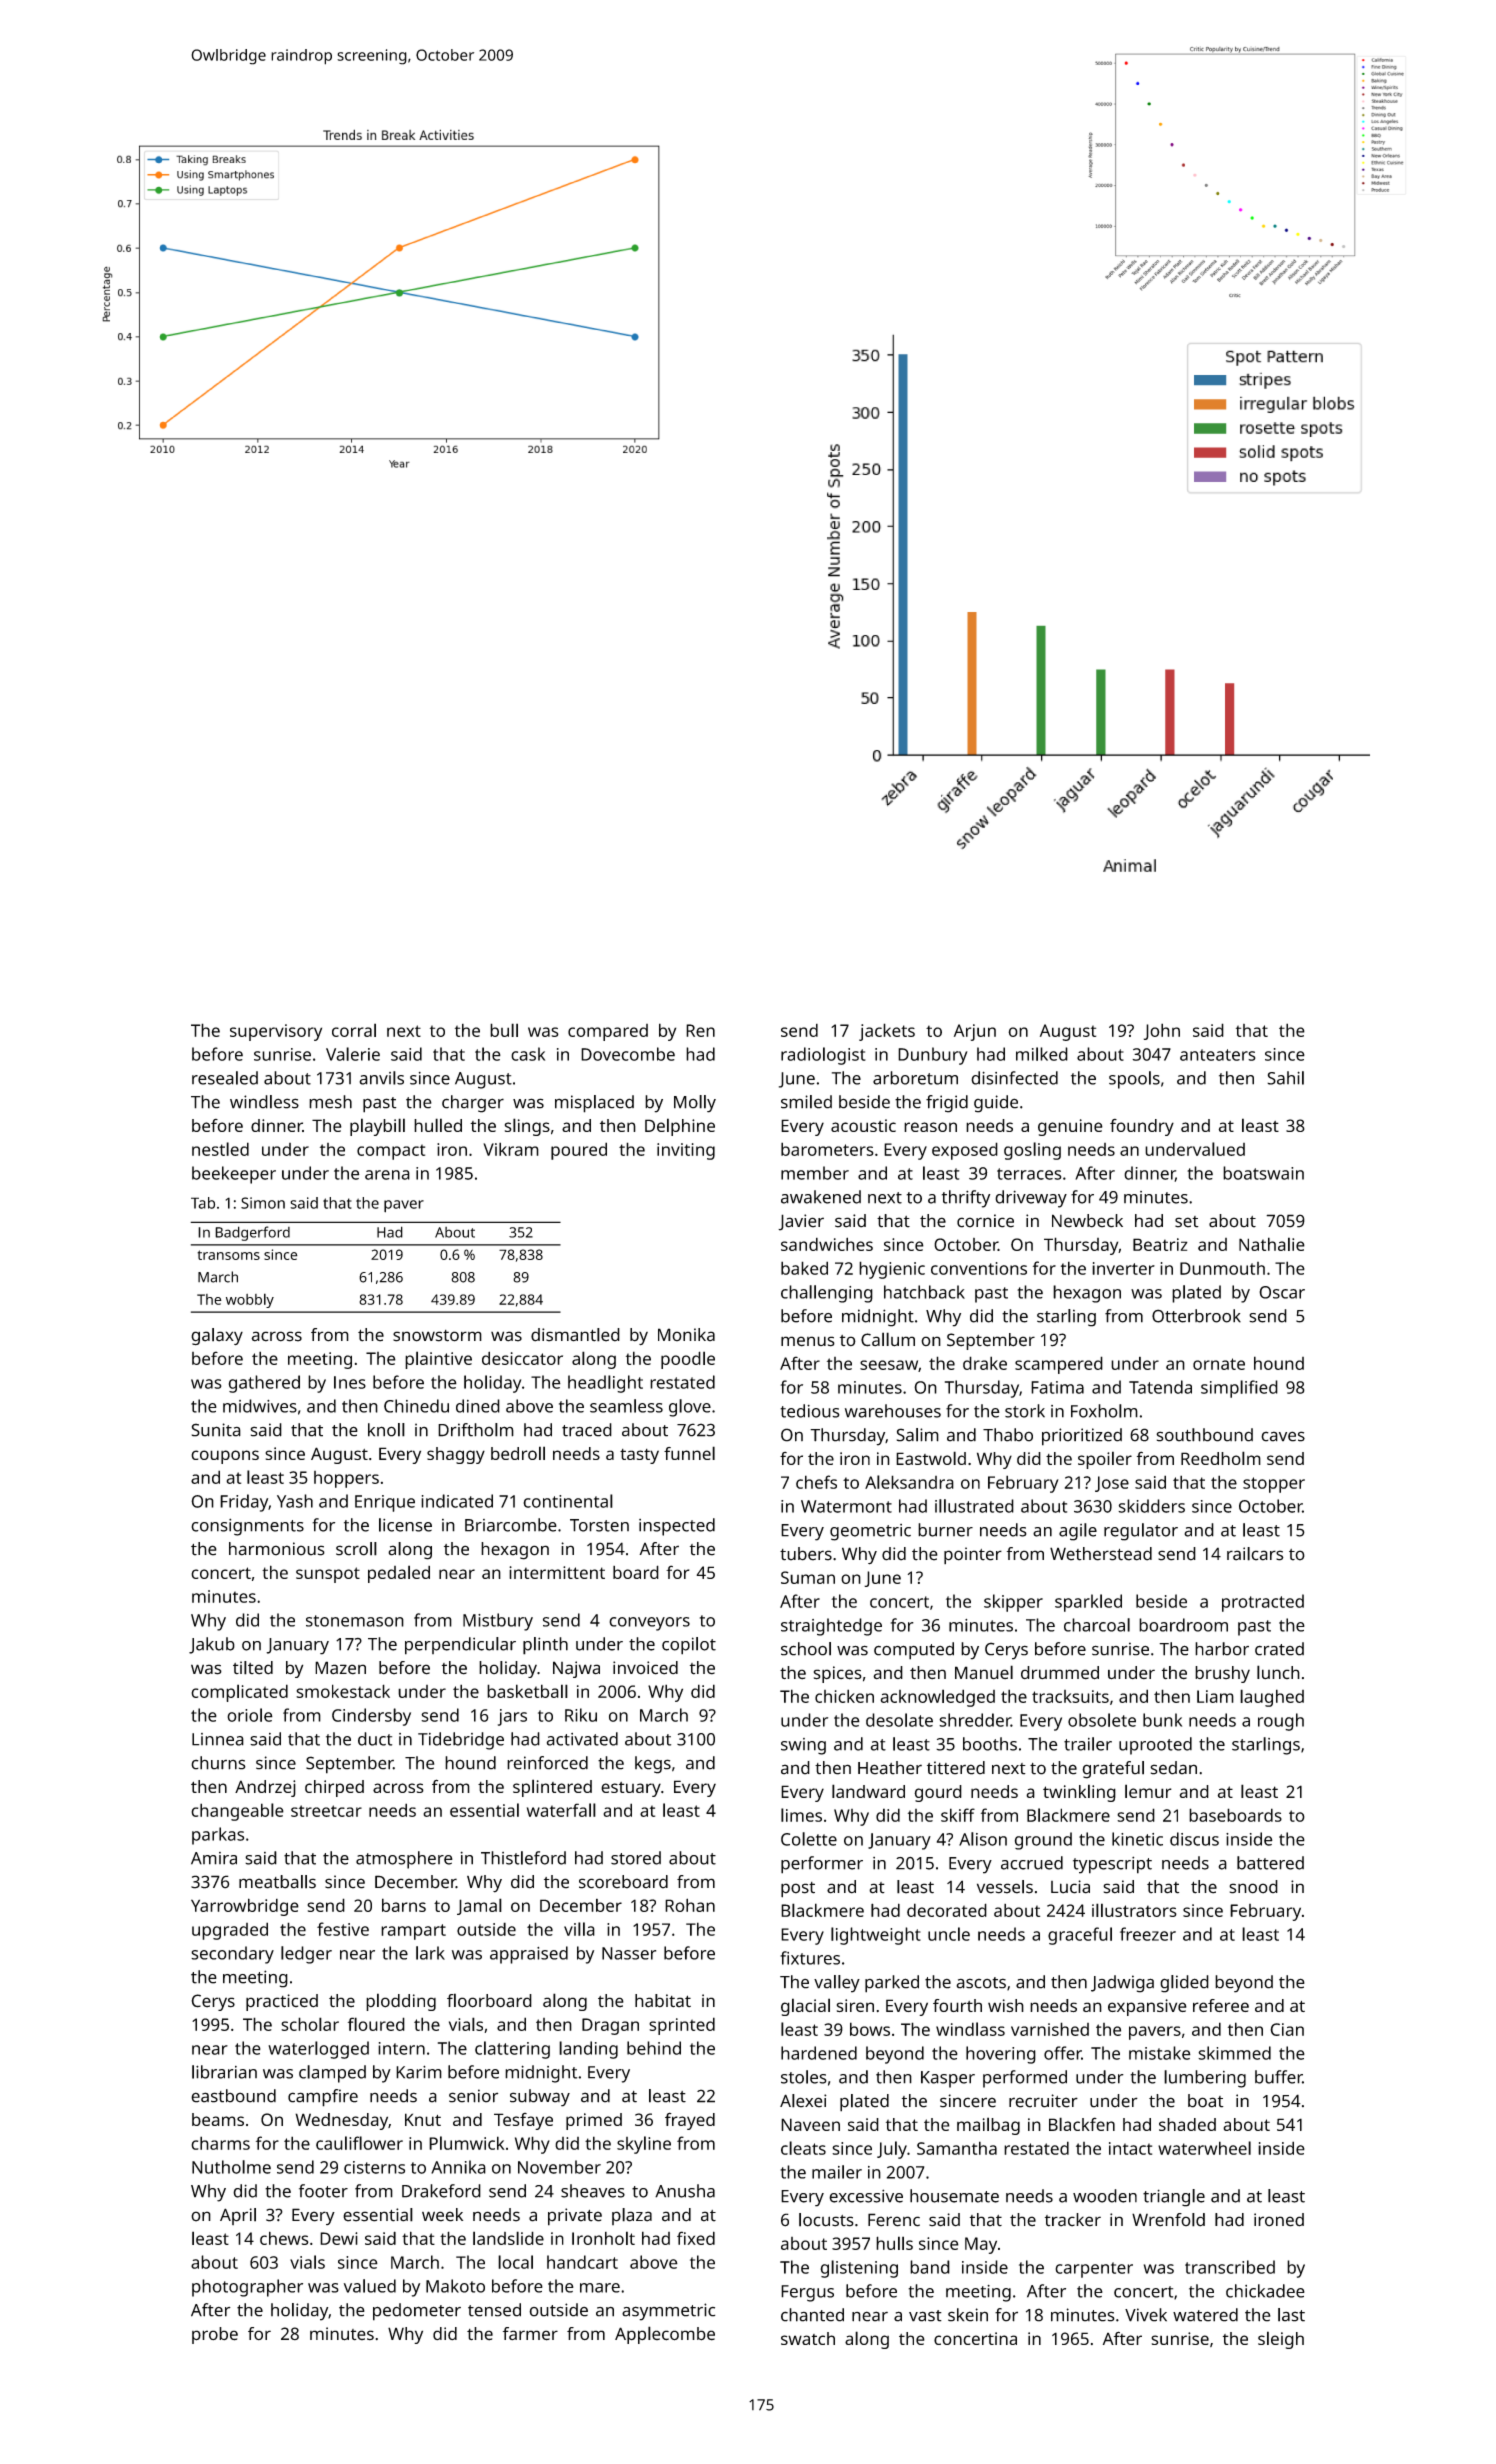 The width and height of the screenshot is (1496, 2464). What do you see at coordinates (264, 1102) in the screenshot?
I see `windless` at bounding box center [264, 1102].
